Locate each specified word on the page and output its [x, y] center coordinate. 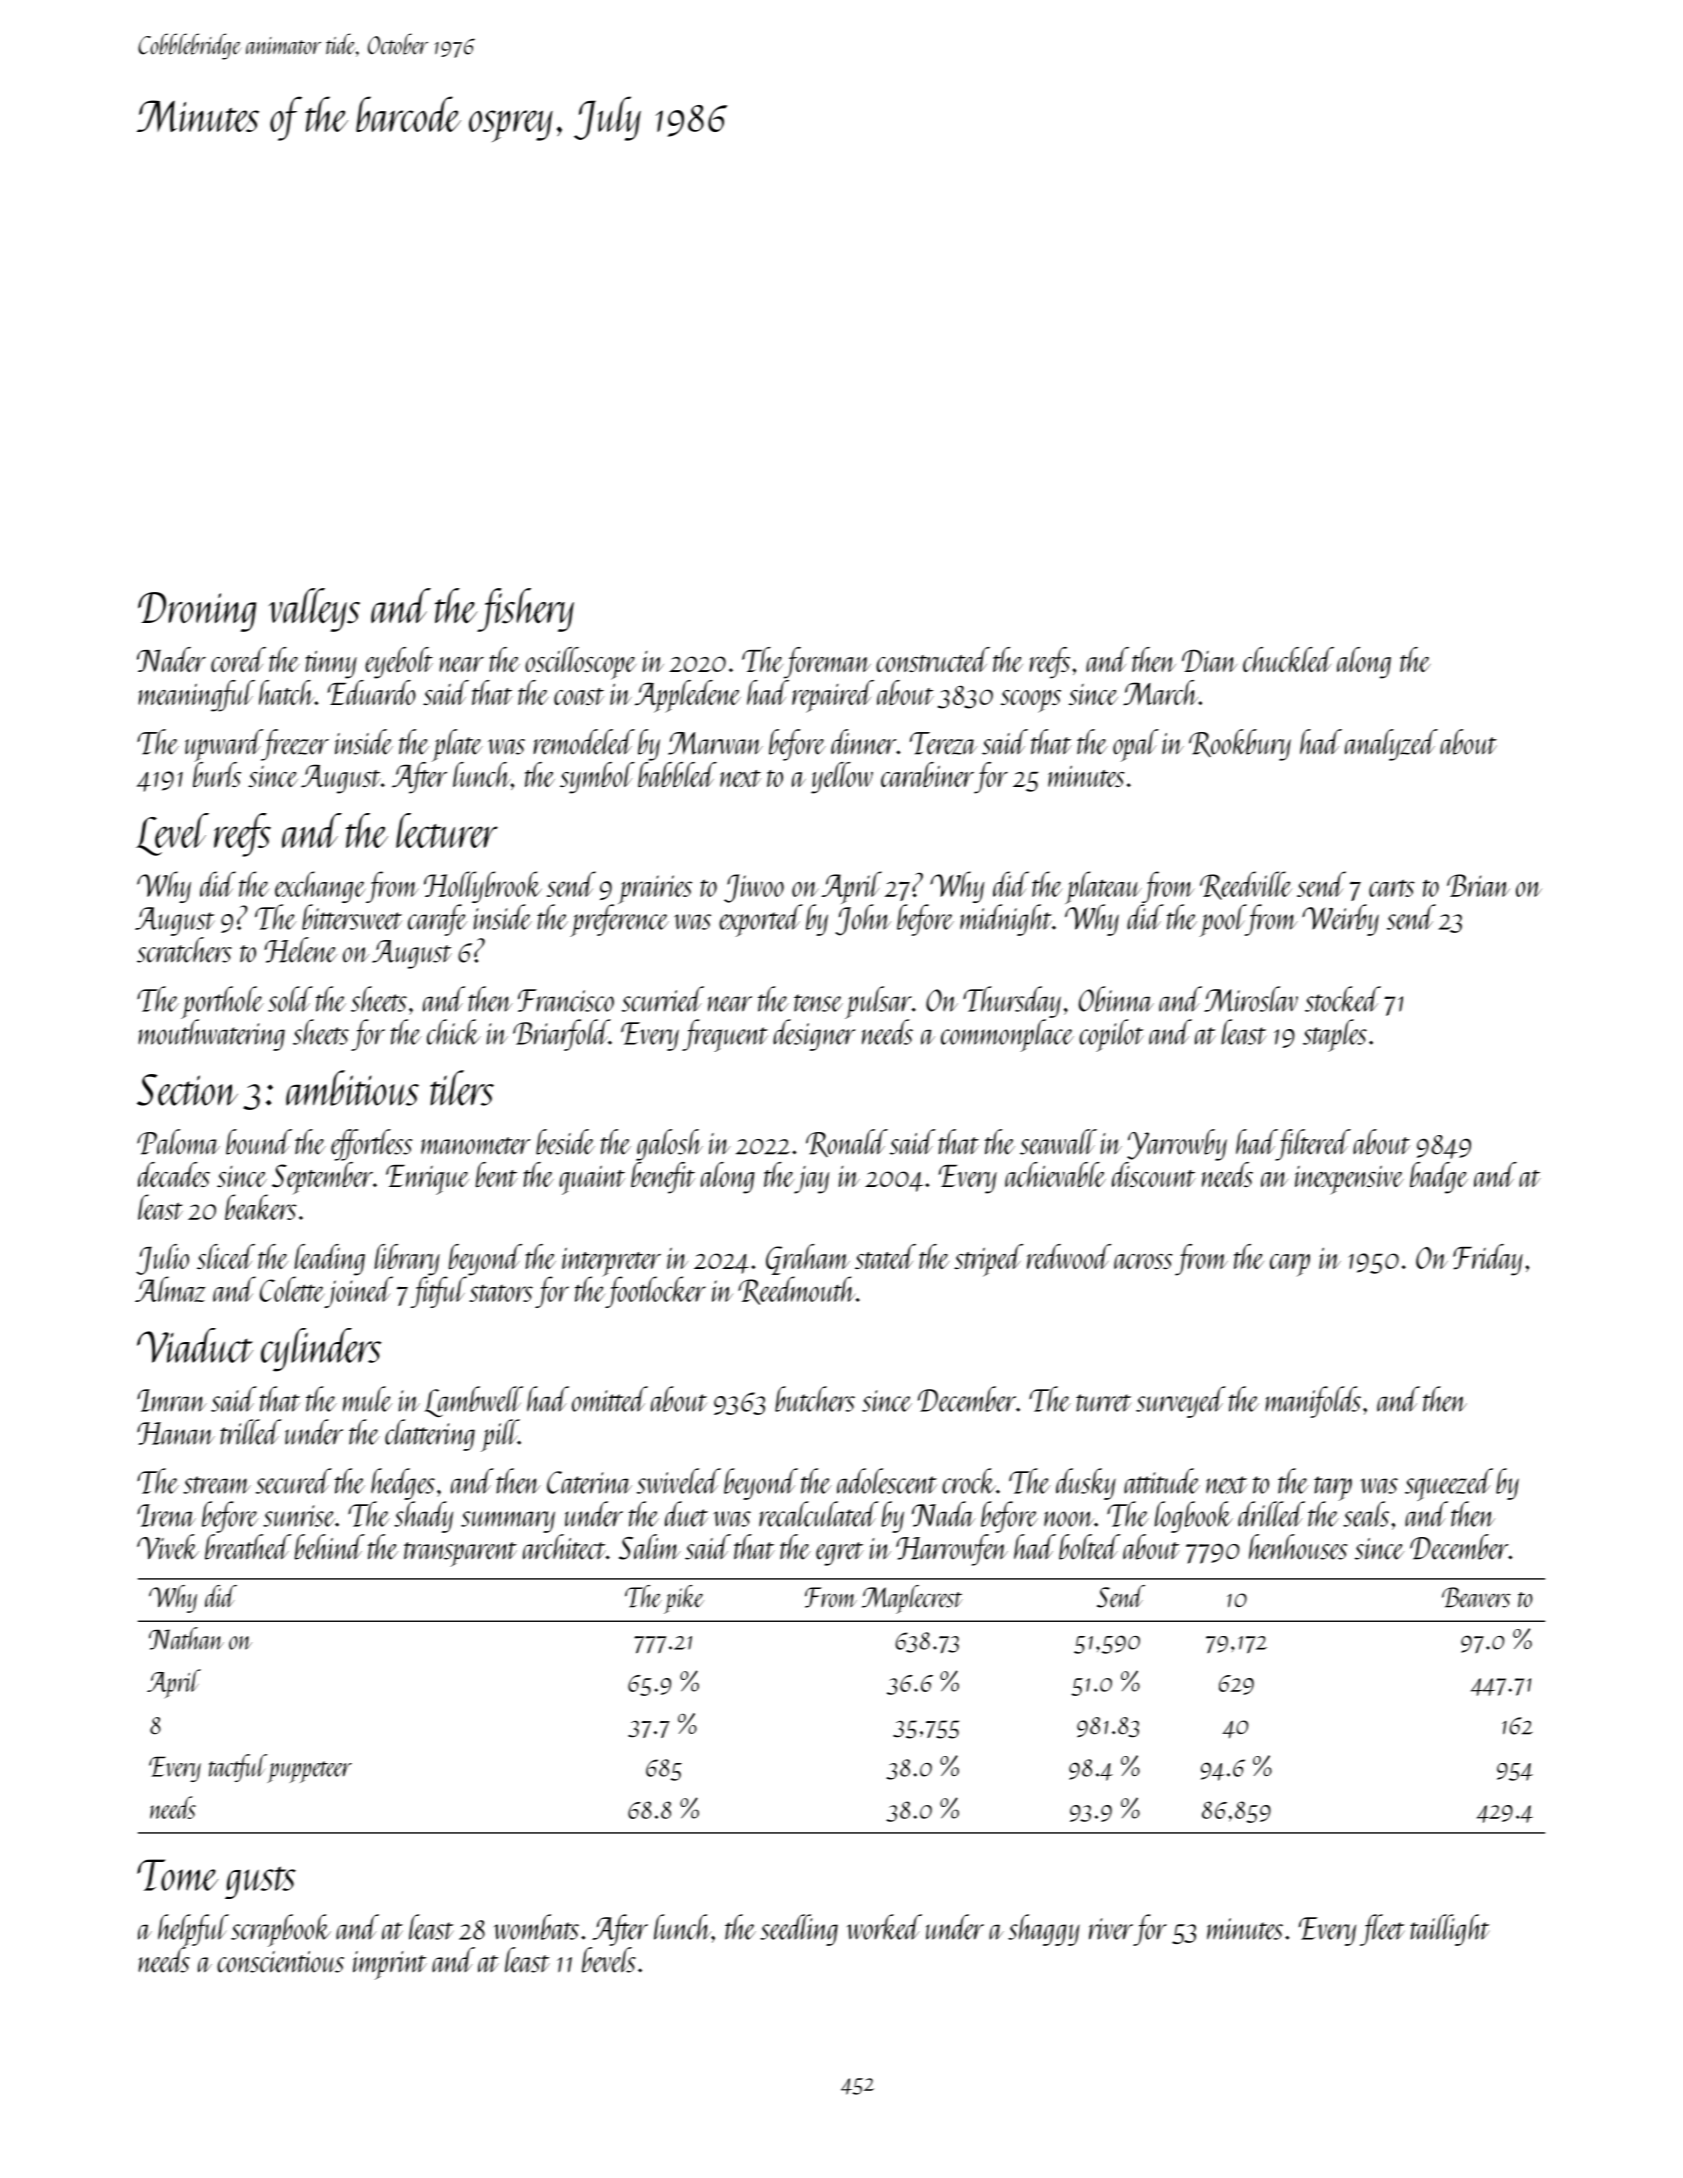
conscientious [280, 1962]
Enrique [427, 1180]
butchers [815, 1399]
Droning [197, 612]
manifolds [1313, 1402]
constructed [933, 659]
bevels [609, 1960]
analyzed [1391, 745]
